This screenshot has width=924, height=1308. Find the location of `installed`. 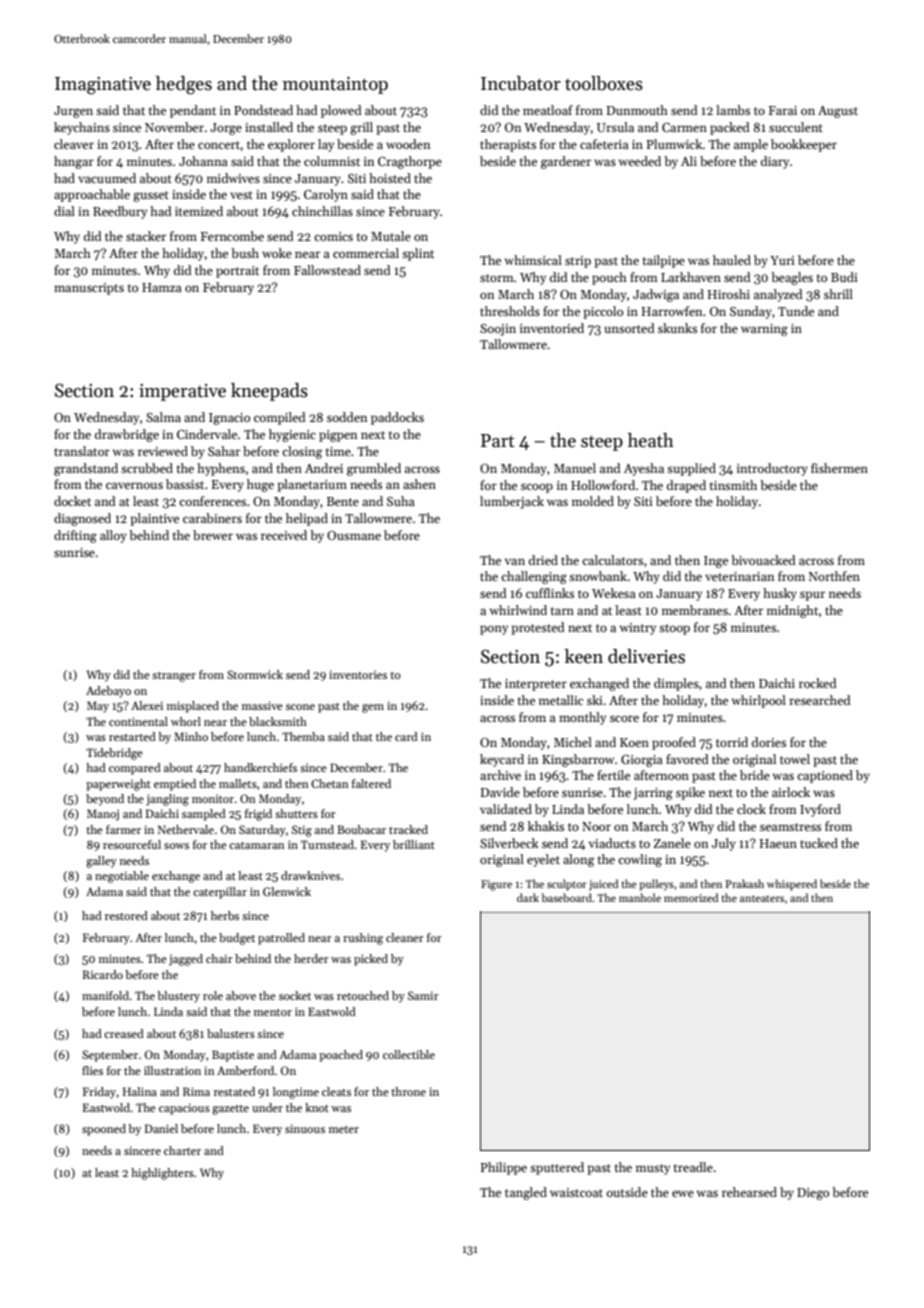

installed is located at coordinates (269, 127).
